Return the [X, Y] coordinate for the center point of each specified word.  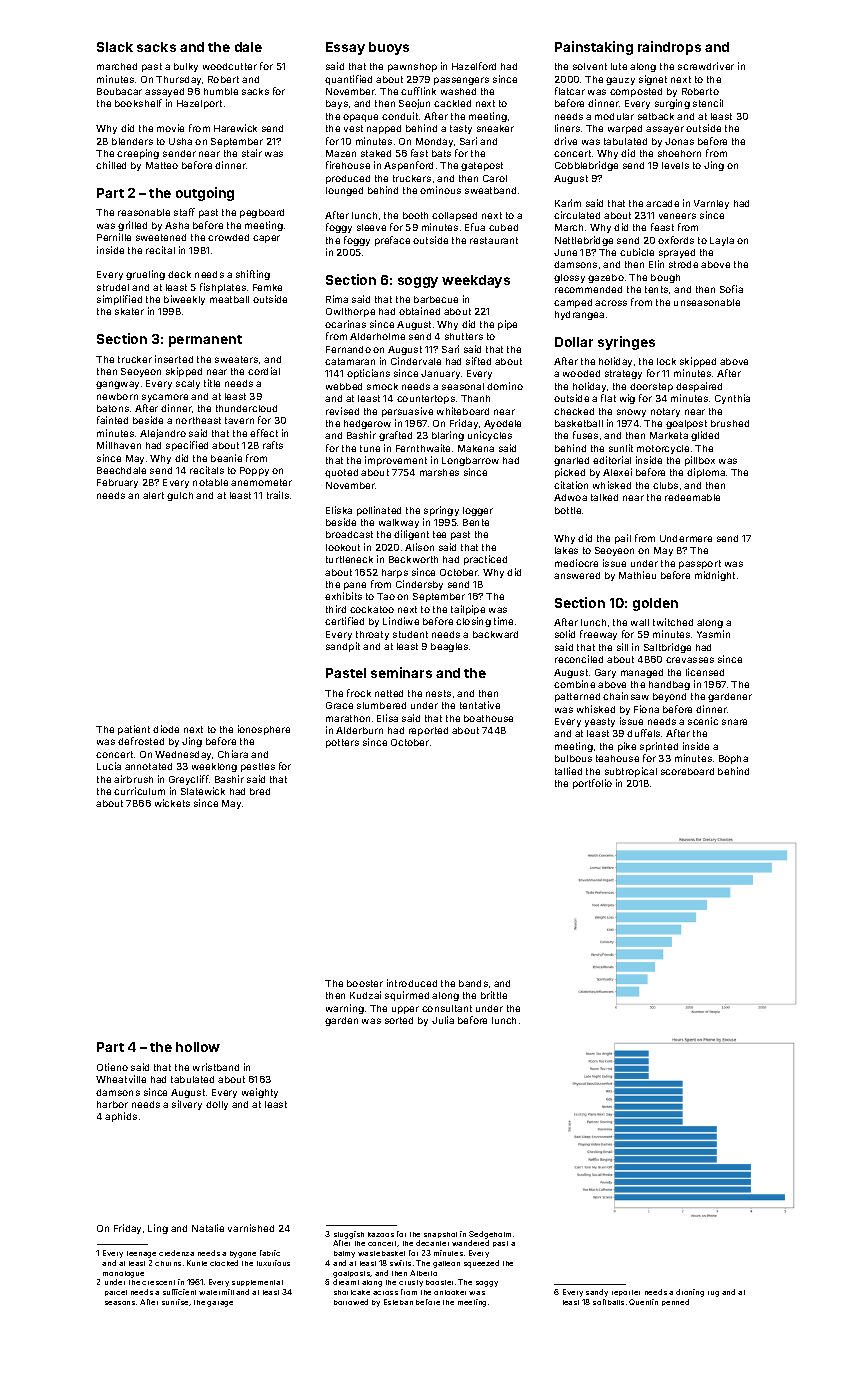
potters [342, 743]
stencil [708, 103]
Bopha [733, 759]
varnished [251, 1228]
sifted [478, 361]
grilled [132, 226]
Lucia [109, 766]
